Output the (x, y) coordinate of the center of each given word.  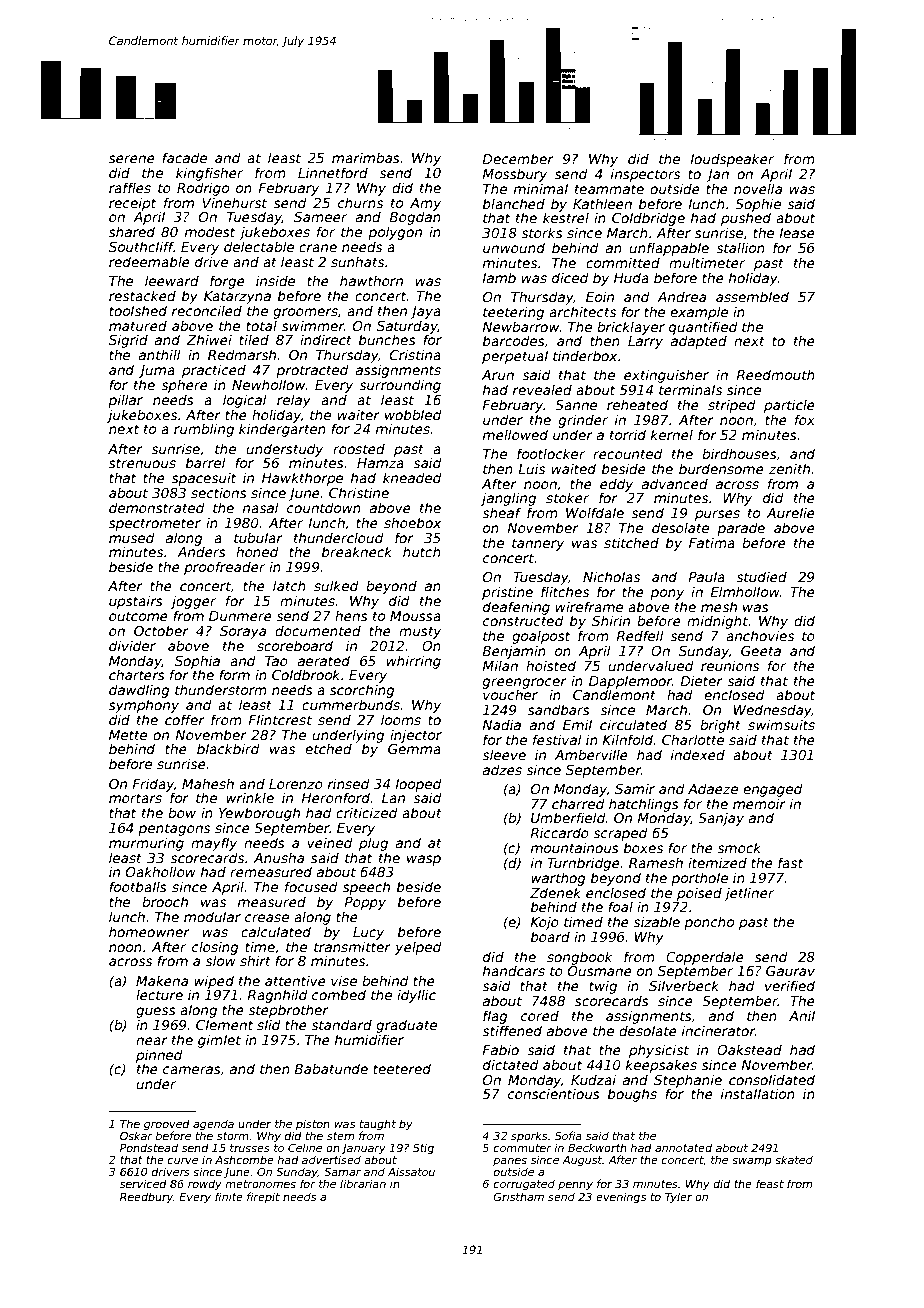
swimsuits (781, 724)
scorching (362, 691)
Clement (224, 1024)
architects (582, 311)
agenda (213, 1125)
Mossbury (514, 175)
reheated (637, 404)
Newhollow (269, 384)
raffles (130, 187)
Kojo (544, 923)
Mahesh (208, 783)
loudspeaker (732, 160)
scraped (620, 834)
